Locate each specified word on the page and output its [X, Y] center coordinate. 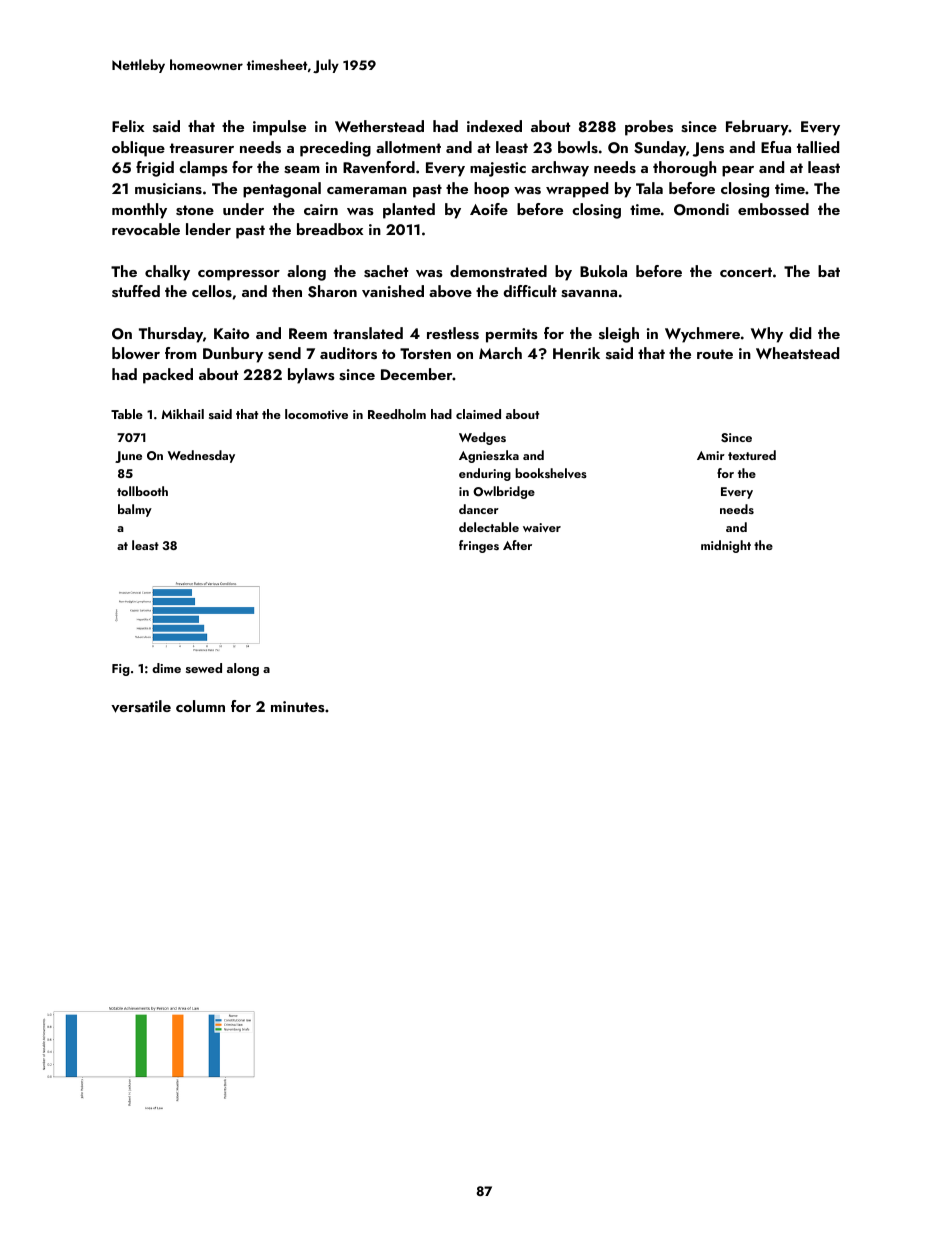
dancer [479, 509]
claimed [478, 414]
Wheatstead [797, 353]
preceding [335, 149]
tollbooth [142, 491]
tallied [818, 147]
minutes [297, 707]
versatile [141, 706]
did [800, 333]
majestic [498, 169]
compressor [239, 275]
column [200, 706]
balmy [135, 510]
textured [752, 455]
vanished [393, 291]
